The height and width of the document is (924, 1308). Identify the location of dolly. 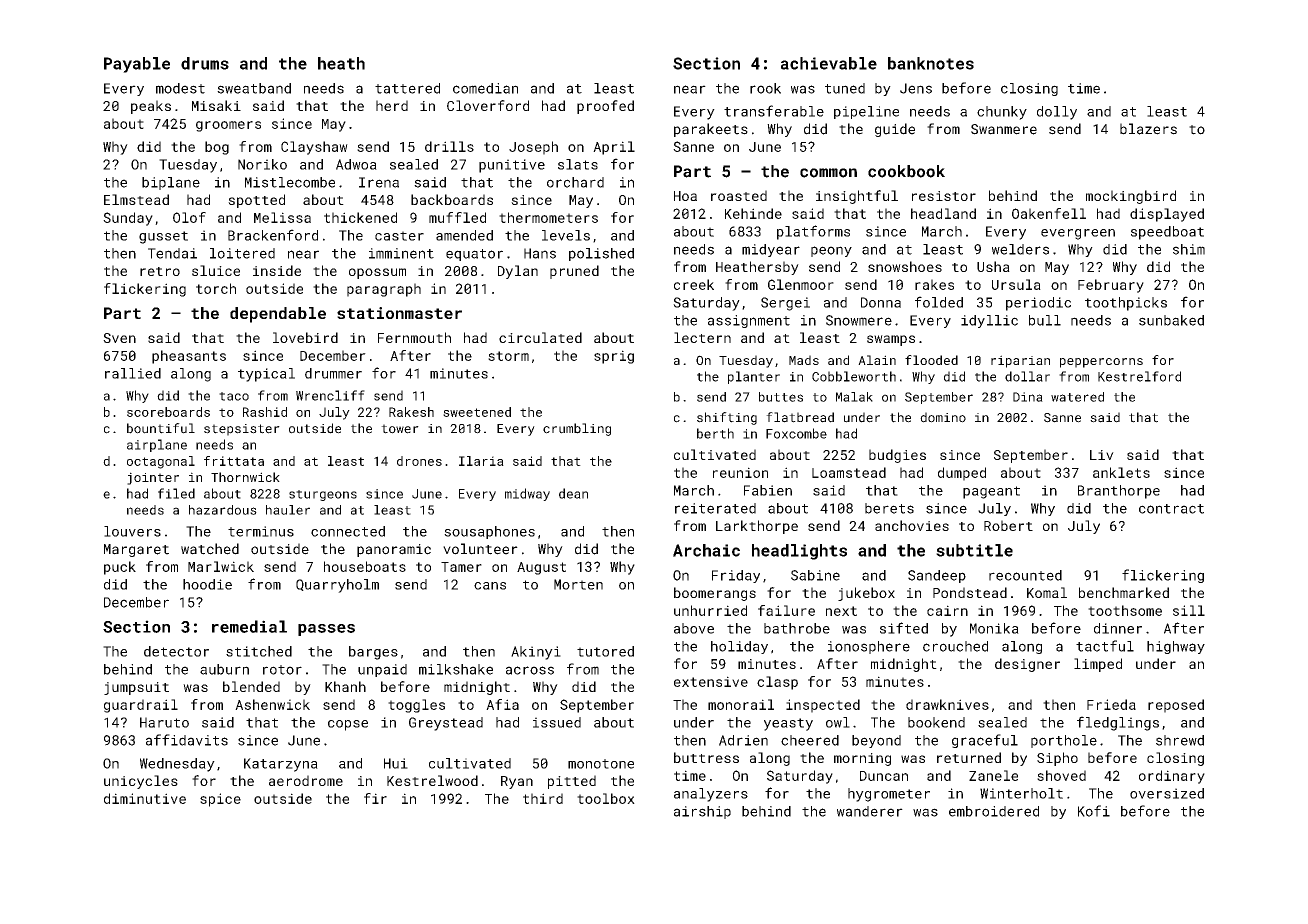
(1057, 113).
